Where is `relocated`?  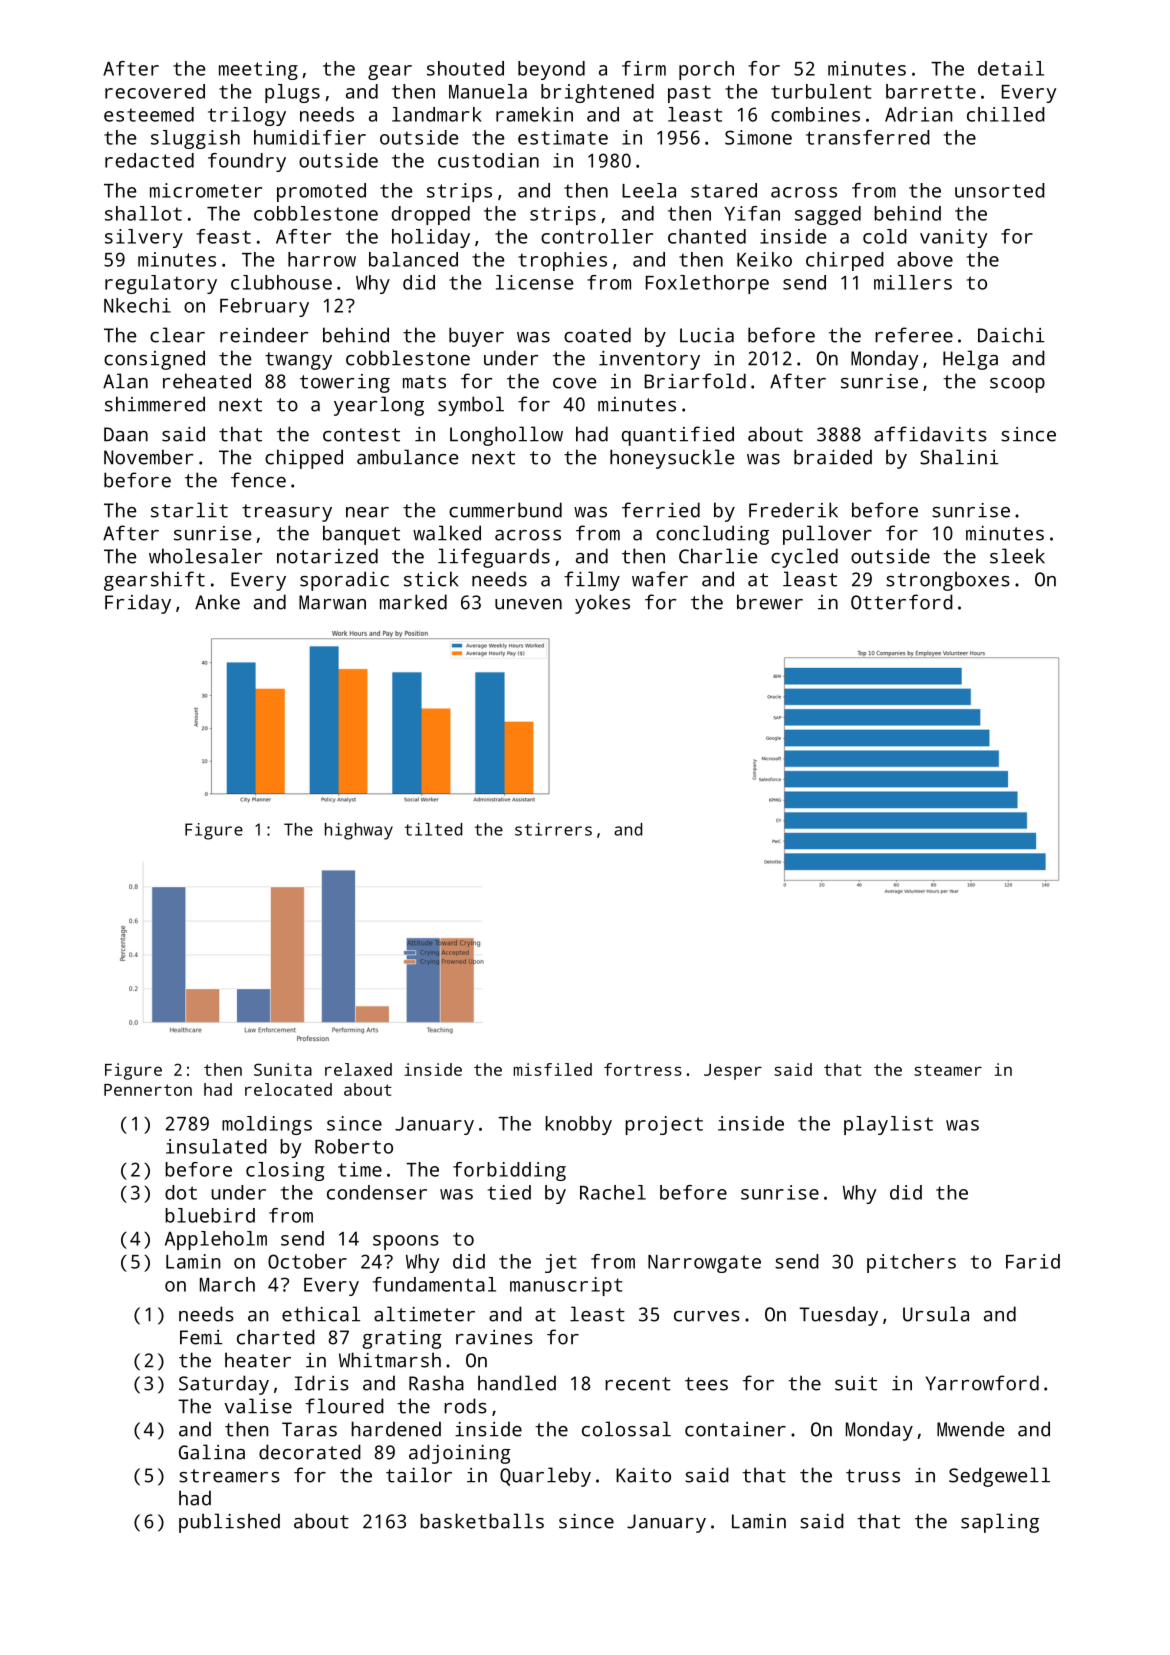 relocated is located at coordinates (288, 1089).
